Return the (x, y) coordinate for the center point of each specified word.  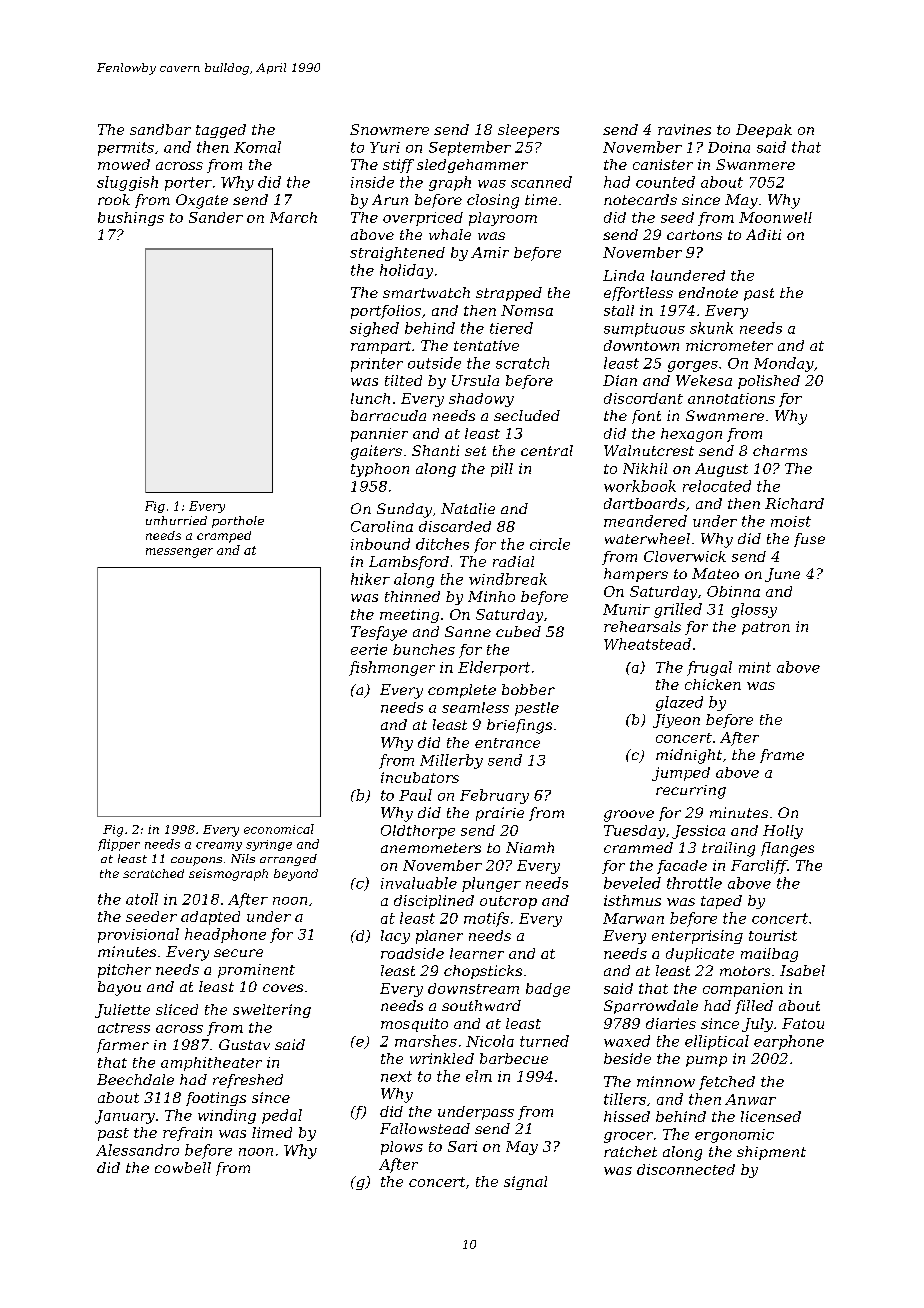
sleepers (528, 131)
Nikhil (645, 468)
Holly (783, 832)
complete (462, 691)
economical (279, 829)
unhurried (176, 520)
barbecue (514, 1058)
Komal (257, 147)
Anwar (750, 1099)
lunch (370, 398)
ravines (684, 129)
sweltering (272, 1011)
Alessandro (137, 1150)
